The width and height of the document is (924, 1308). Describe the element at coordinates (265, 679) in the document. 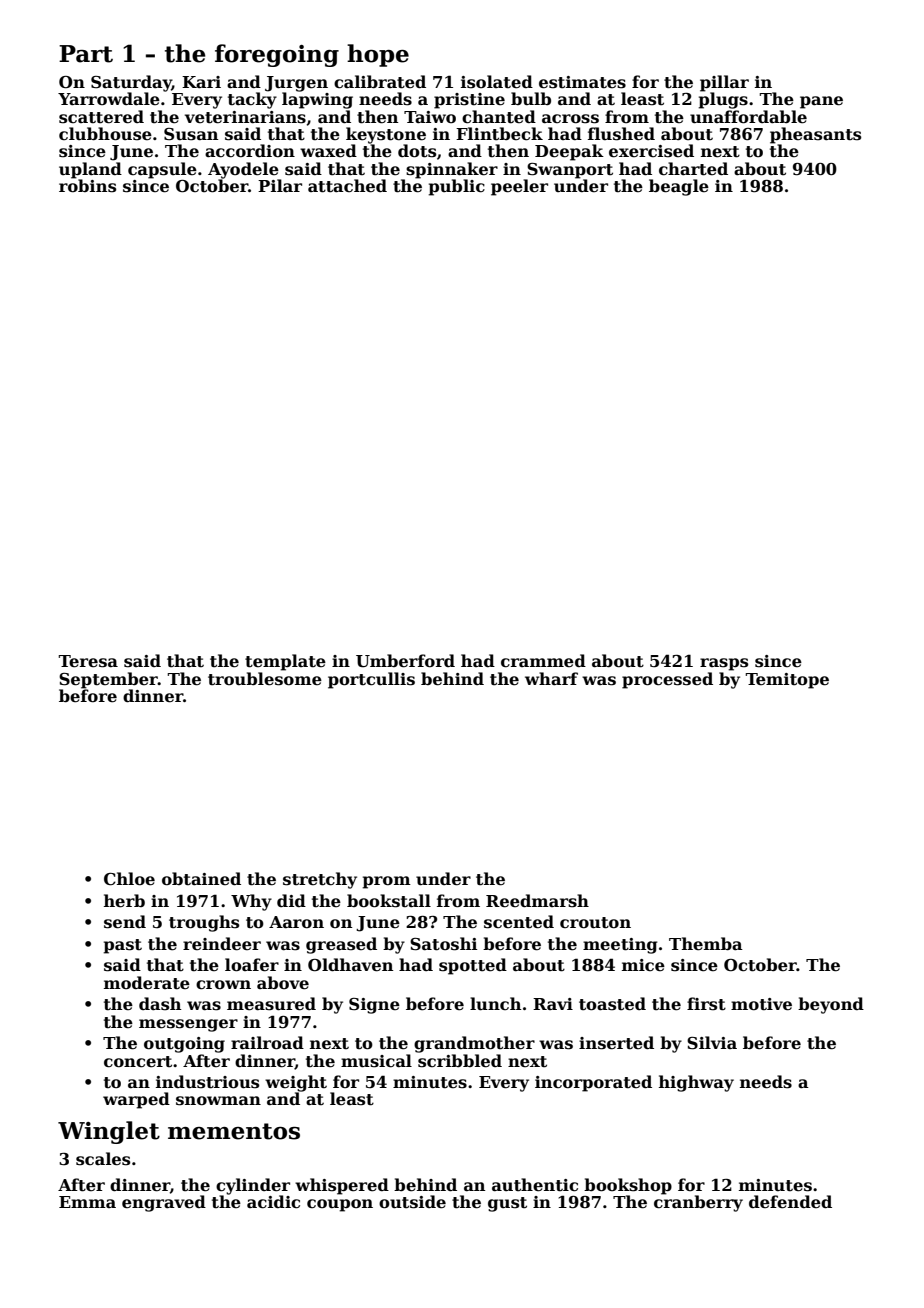

I see `troublesome` at that location.
